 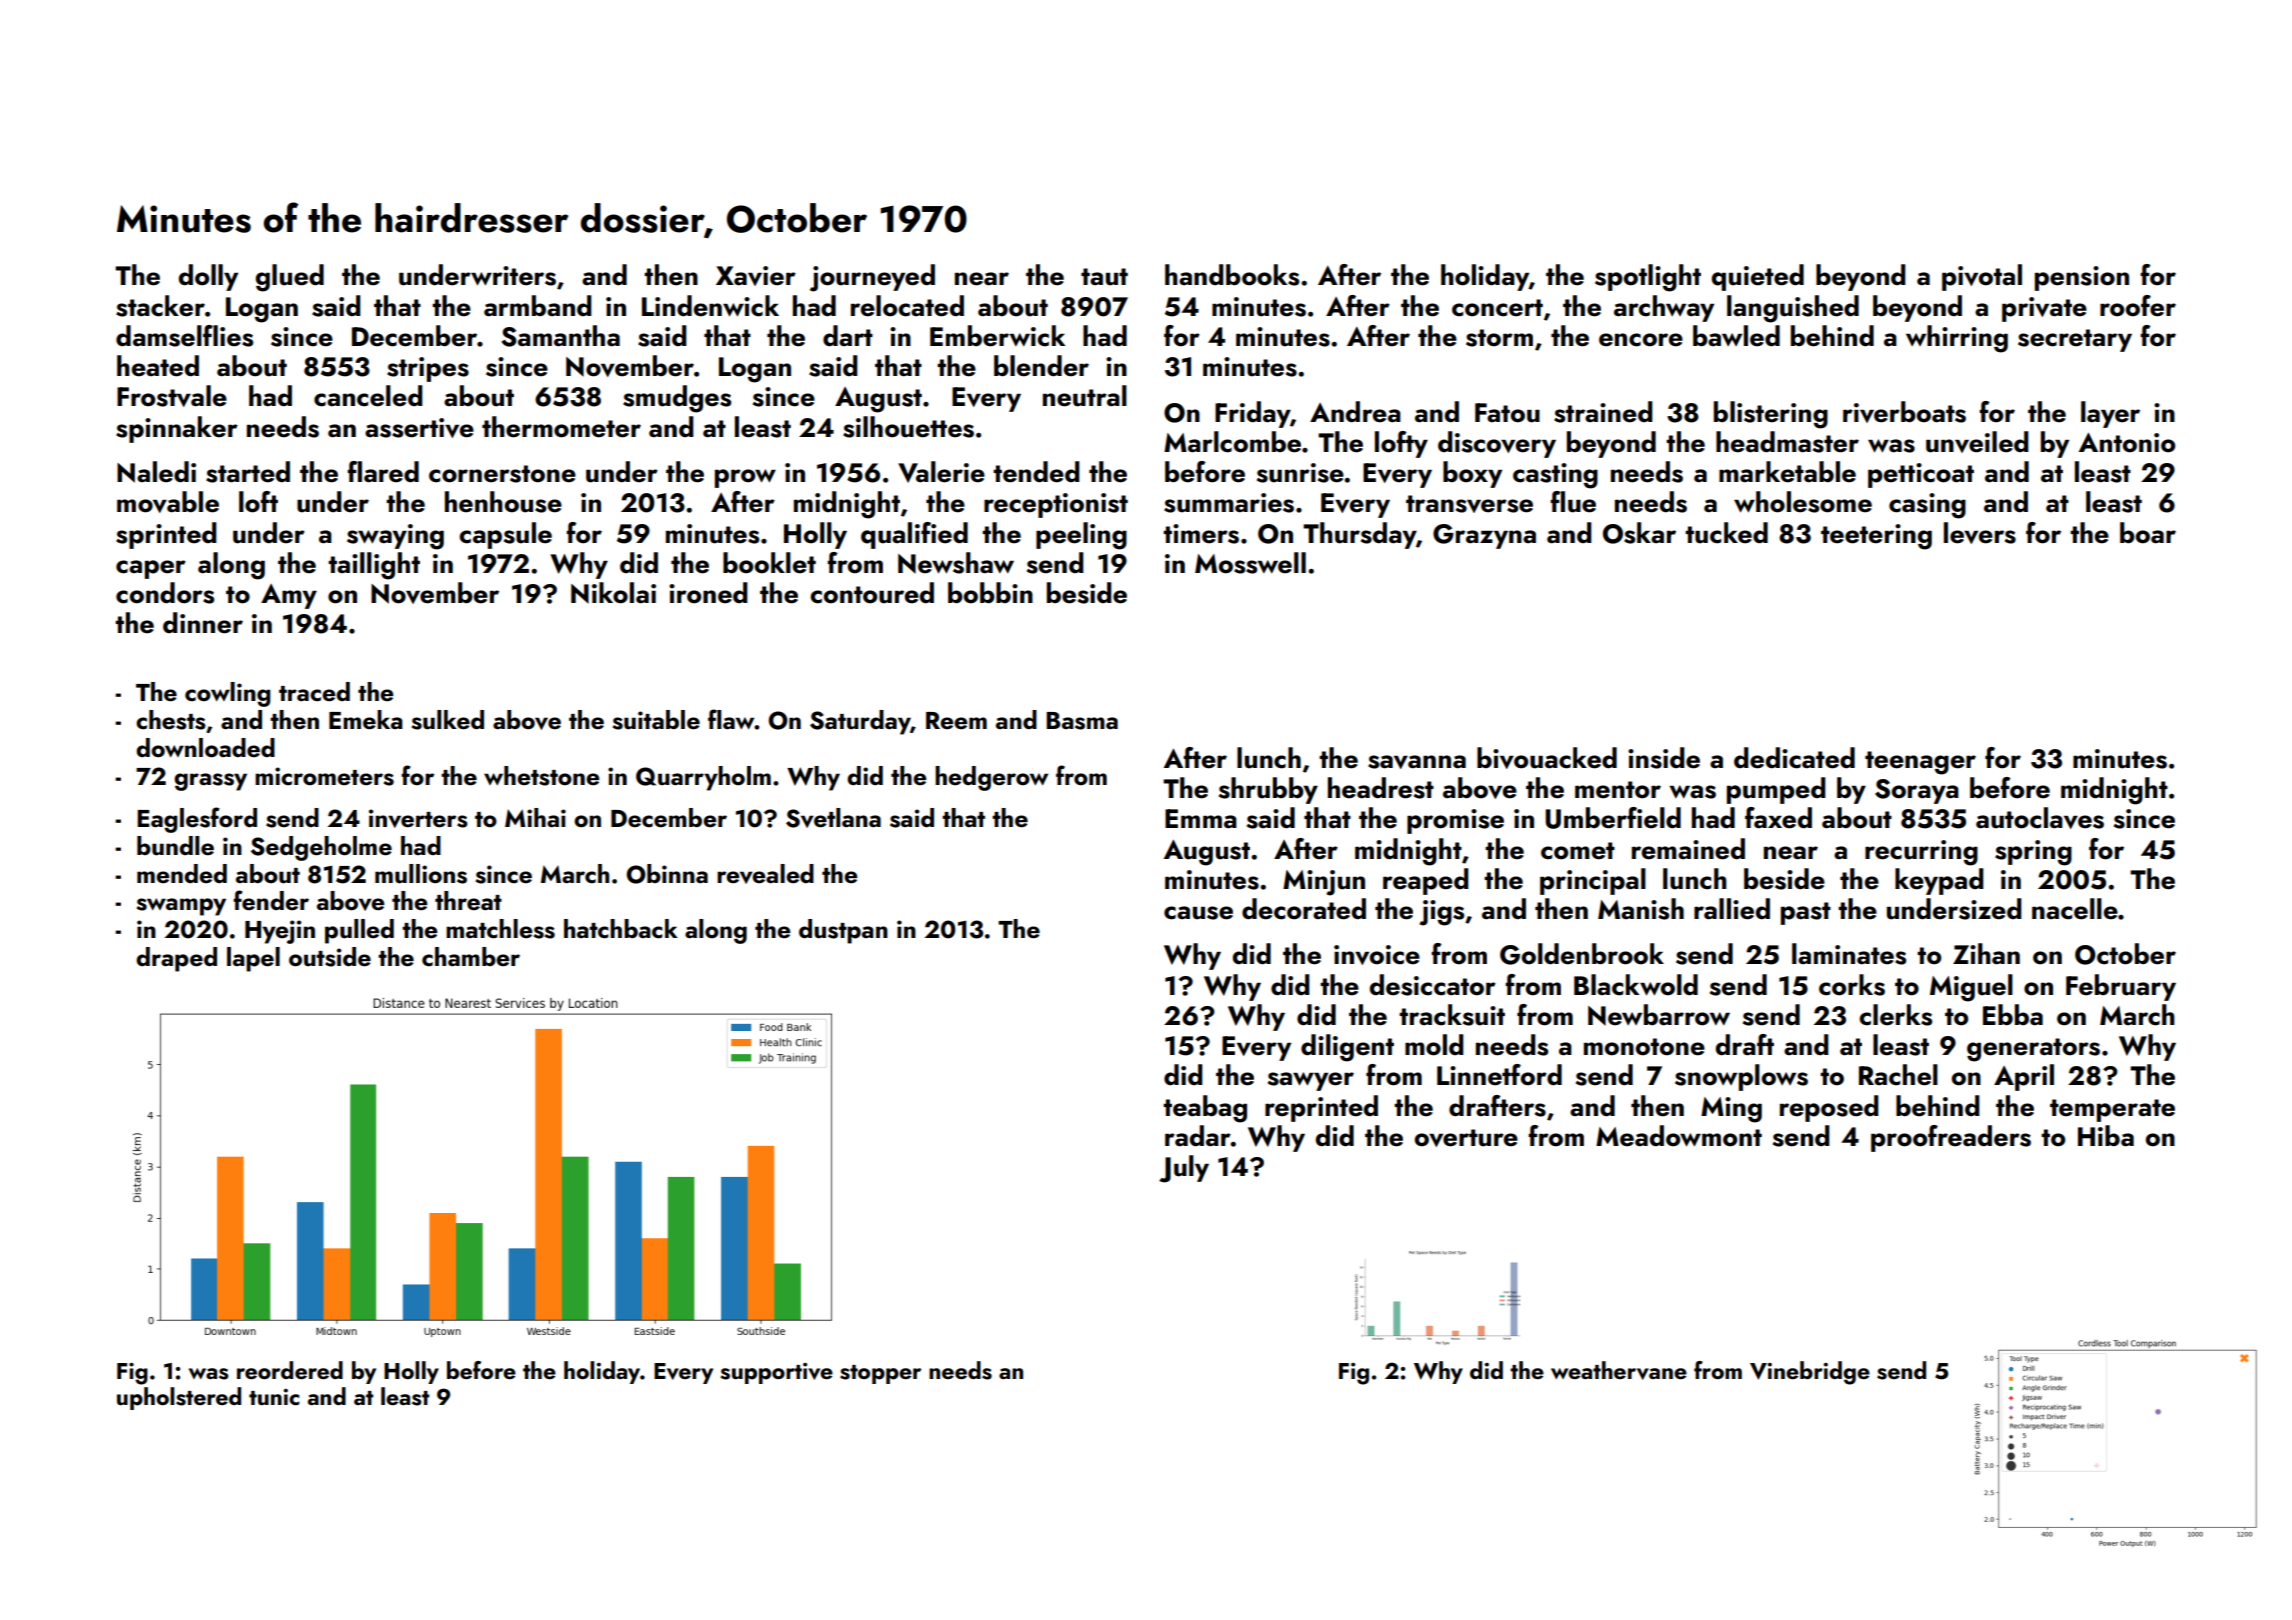 I want to click on Mosswell, so click(x=1250, y=563).
